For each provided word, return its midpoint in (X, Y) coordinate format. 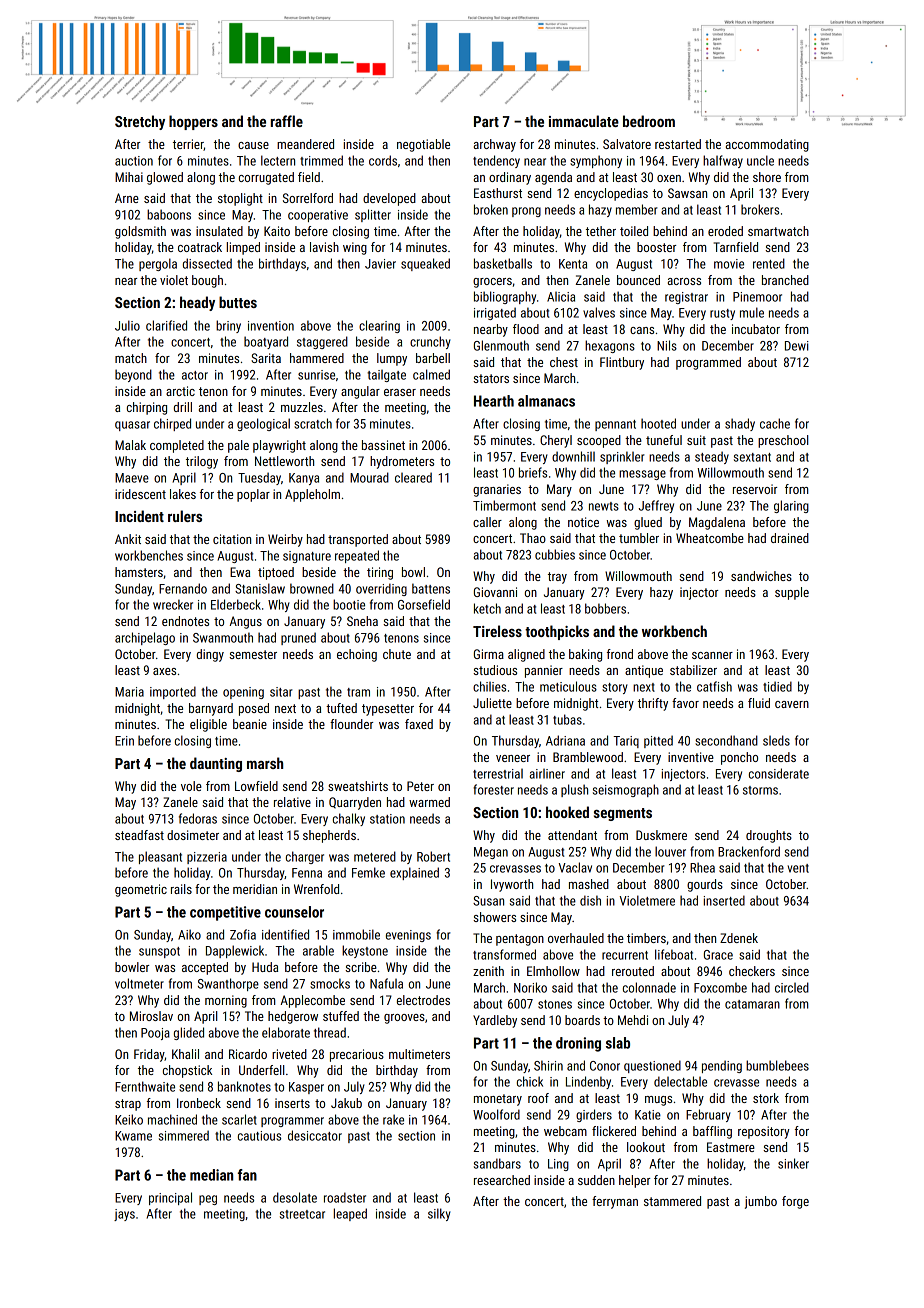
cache (775, 423)
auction (134, 161)
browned (312, 588)
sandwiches (761, 576)
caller (487, 522)
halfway (723, 161)
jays (124, 1215)
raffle (287, 121)
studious (495, 670)
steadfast (139, 835)
